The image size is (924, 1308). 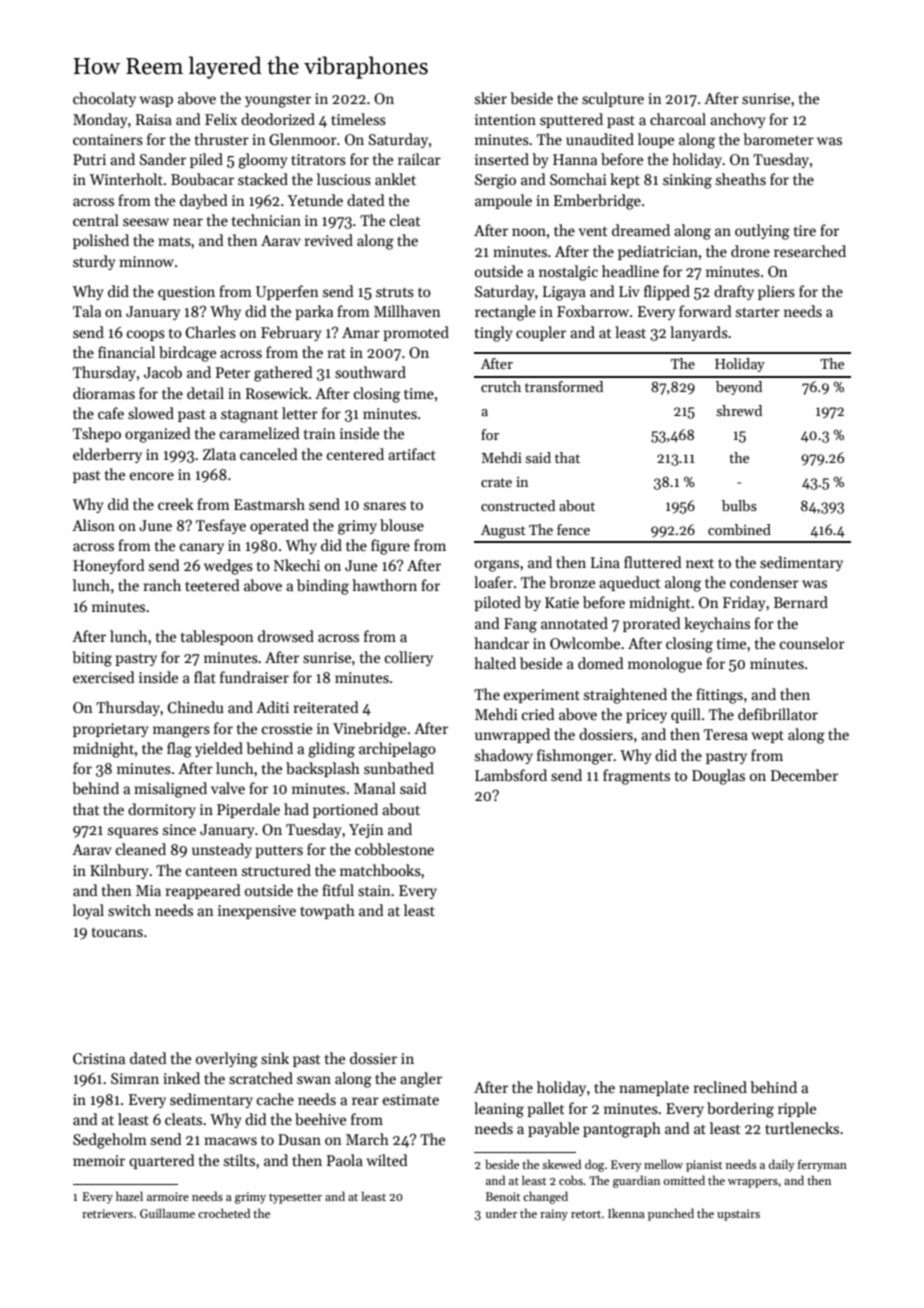 What do you see at coordinates (146, 222) in the document?
I see `seesaw` at bounding box center [146, 222].
